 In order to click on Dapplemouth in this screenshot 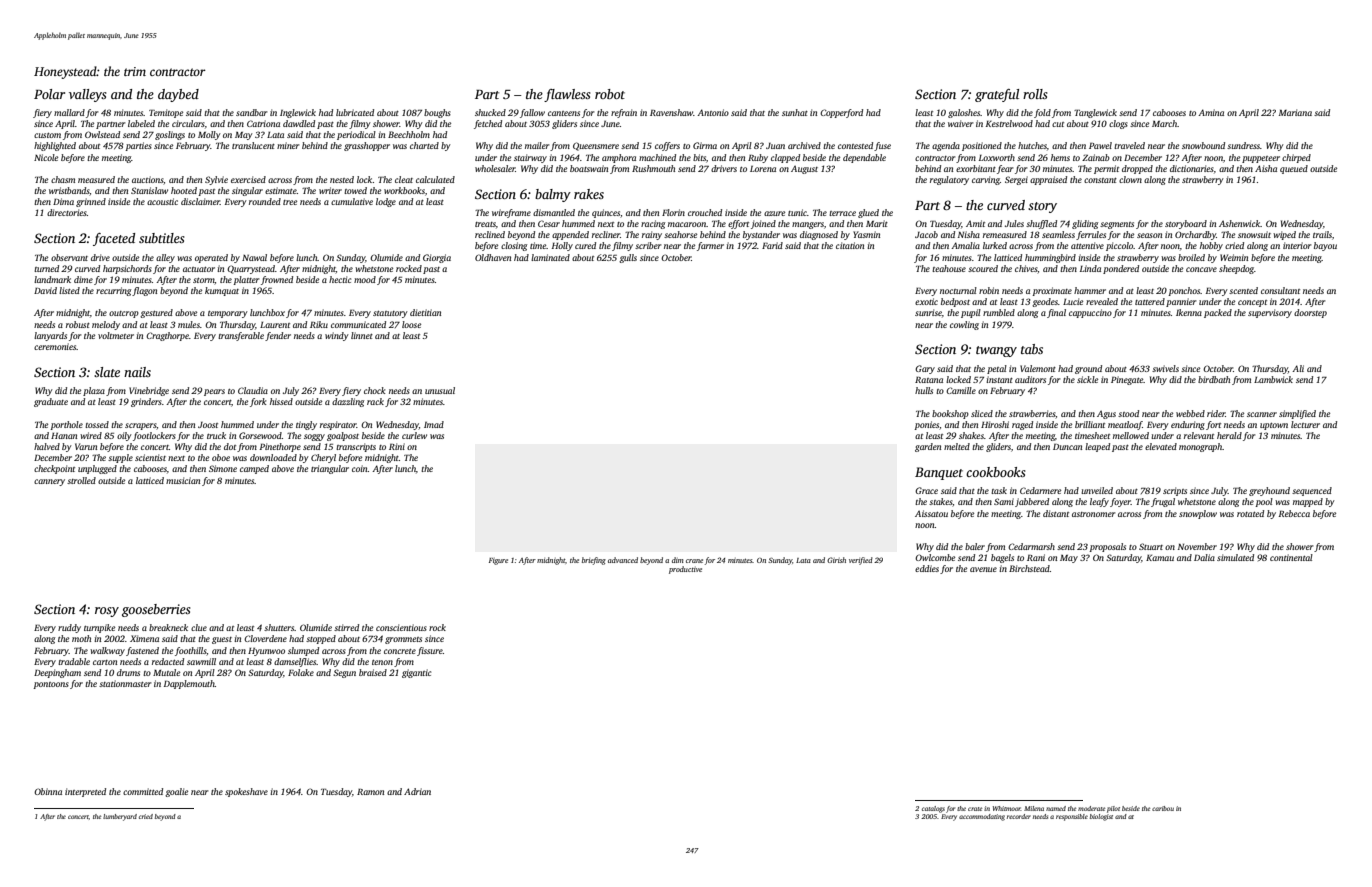, I will do `click(189, 684)`.
